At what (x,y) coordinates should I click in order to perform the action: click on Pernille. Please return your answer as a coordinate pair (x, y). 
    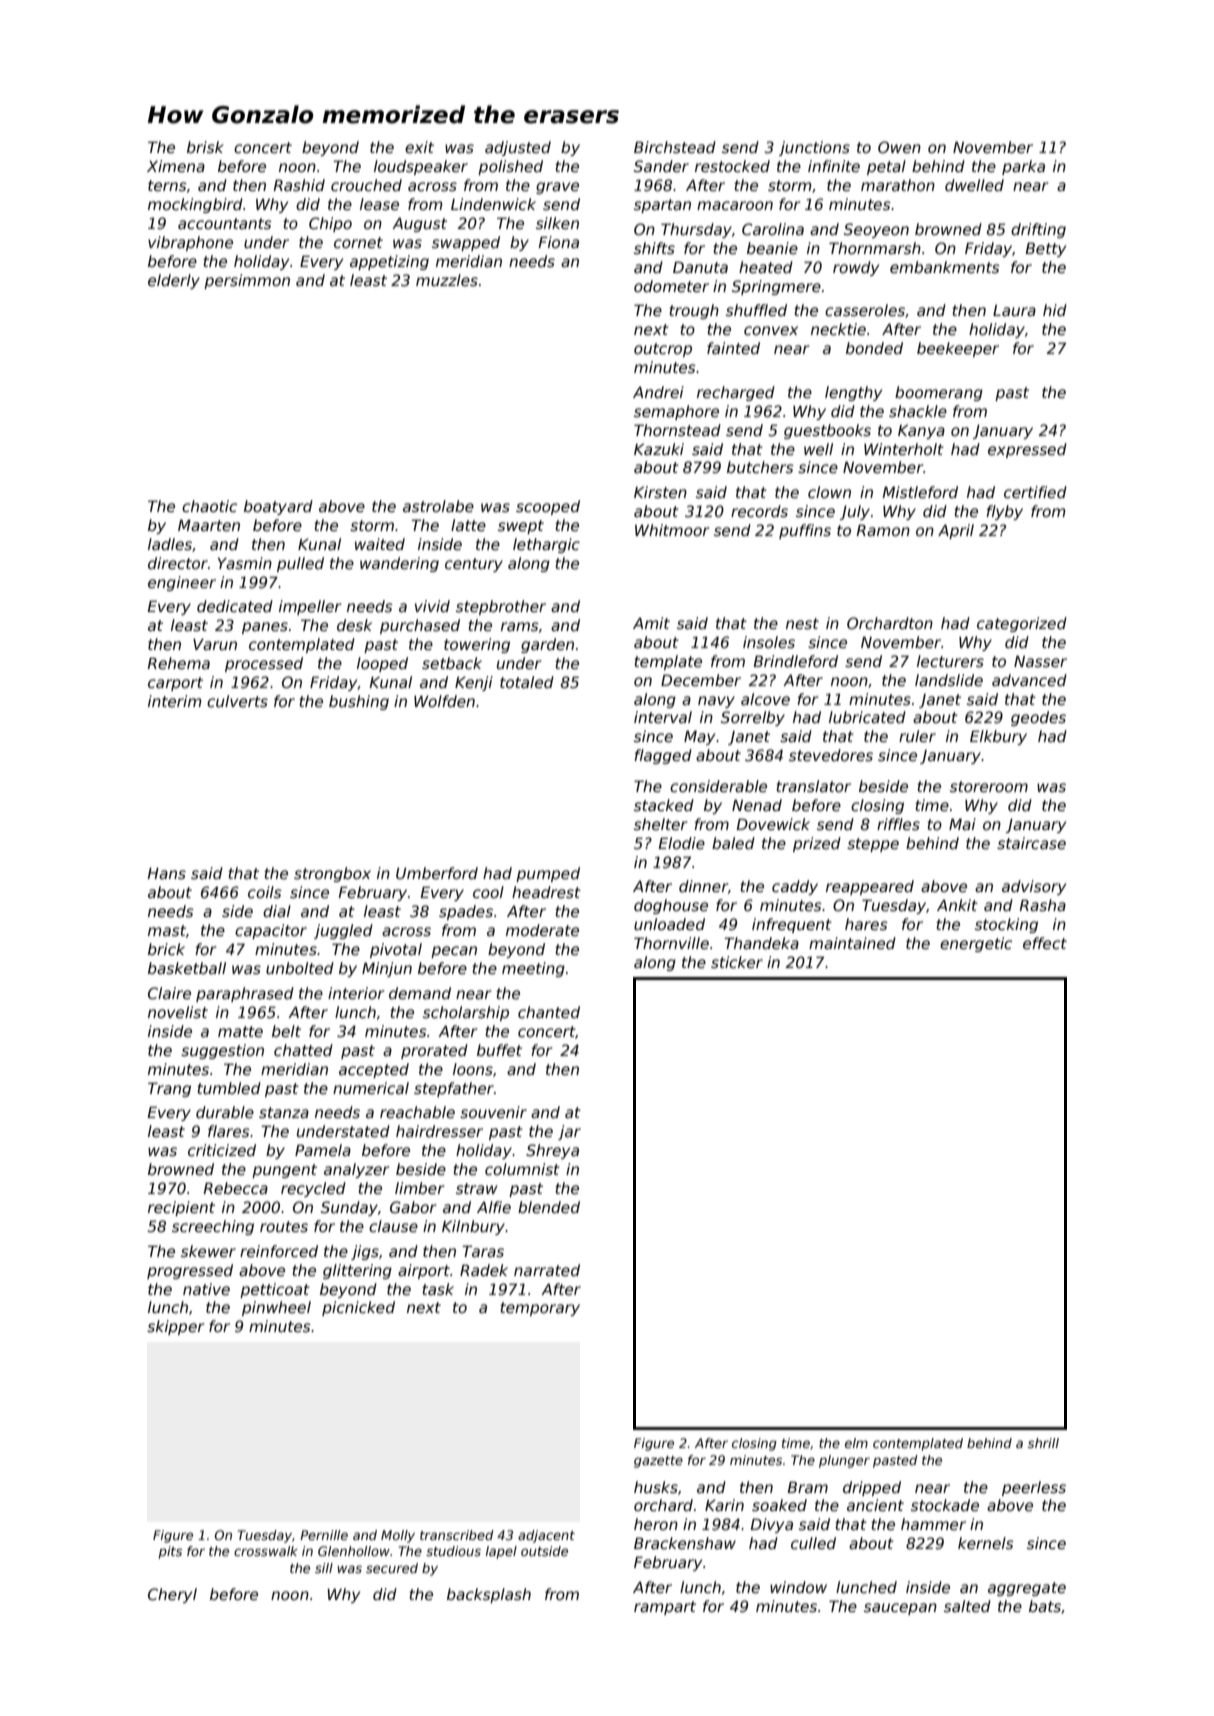
    Looking at the image, I should click on (324, 1535).
